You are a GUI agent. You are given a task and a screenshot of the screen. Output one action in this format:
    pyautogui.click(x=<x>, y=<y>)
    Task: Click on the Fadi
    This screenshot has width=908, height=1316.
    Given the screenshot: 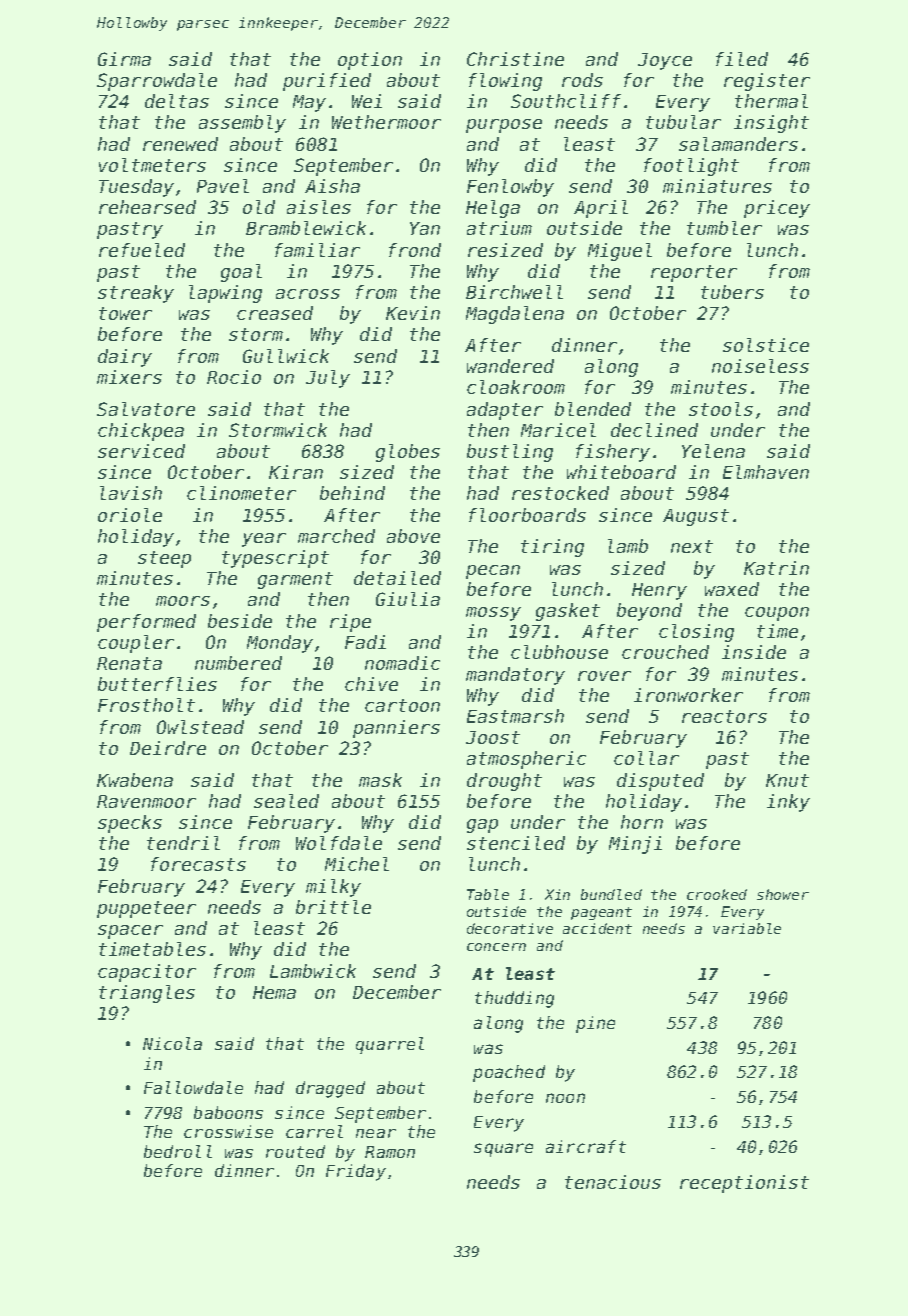 What is the action you would take?
    pyautogui.click(x=365, y=642)
